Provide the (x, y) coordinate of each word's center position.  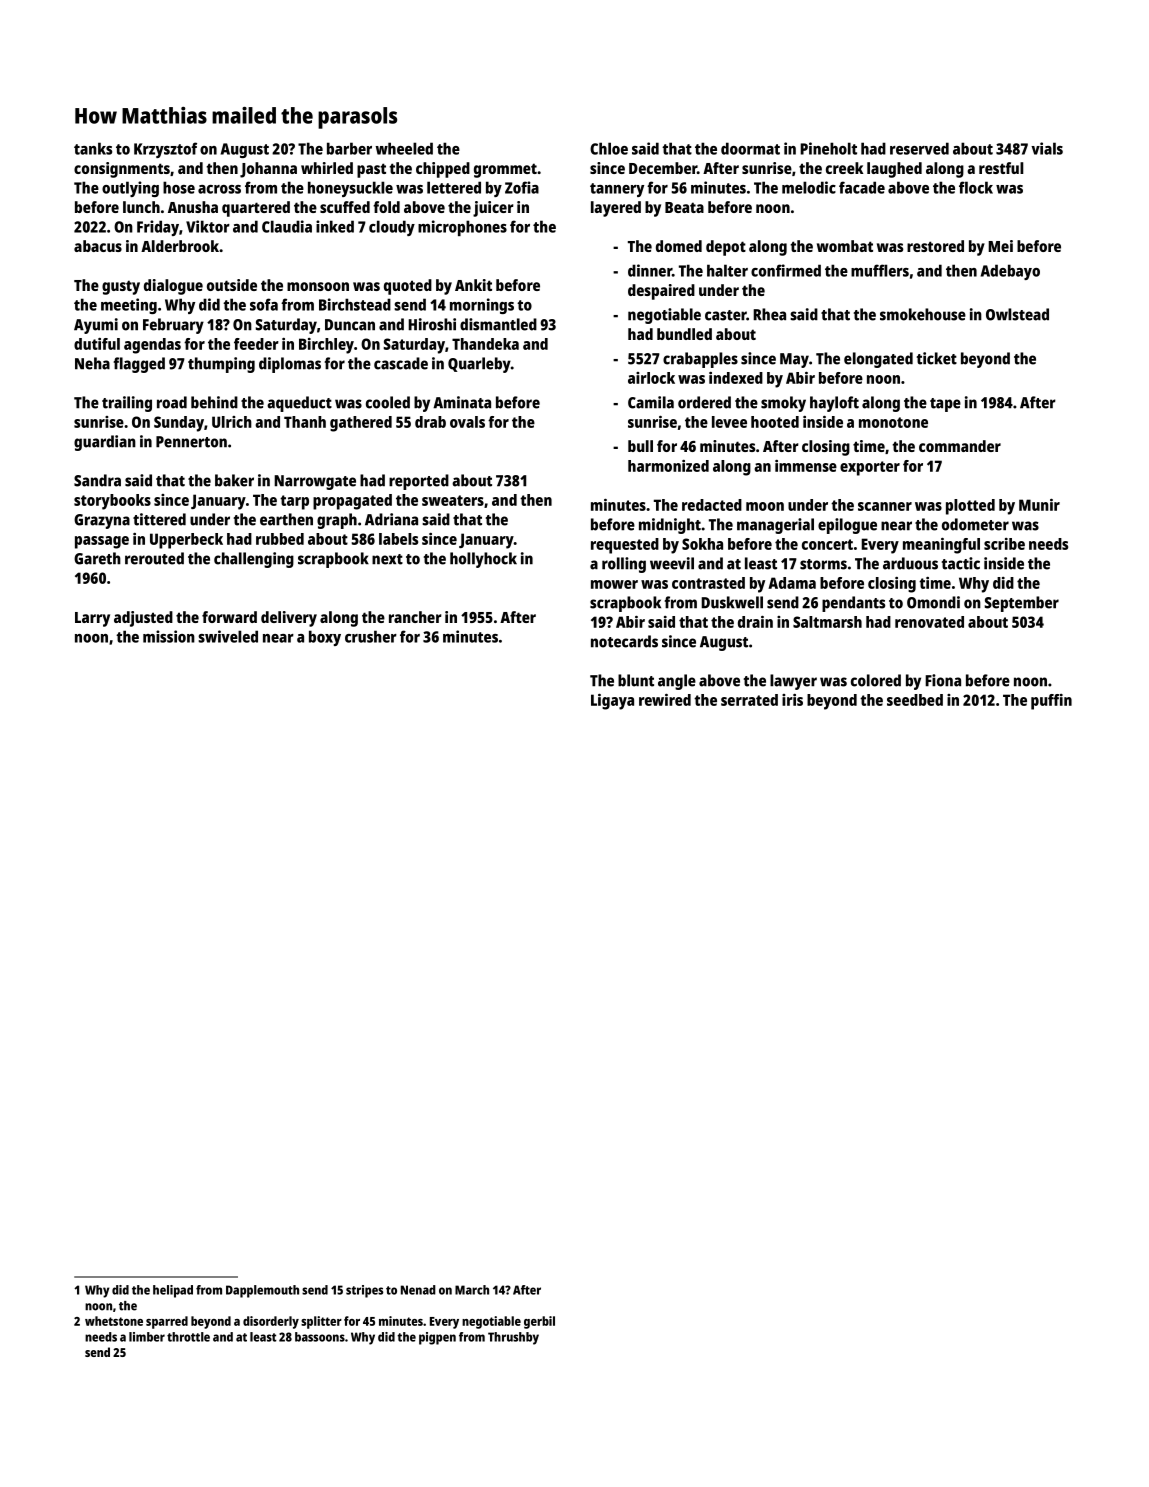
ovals (467, 422)
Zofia (522, 187)
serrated (749, 700)
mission (169, 636)
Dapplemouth (262, 1291)
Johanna (268, 170)
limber (147, 1337)
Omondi (933, 602)
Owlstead (1017, 314)
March (472, 1290)
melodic (809, 187)
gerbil (539, 1322)
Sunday (179, 424)
